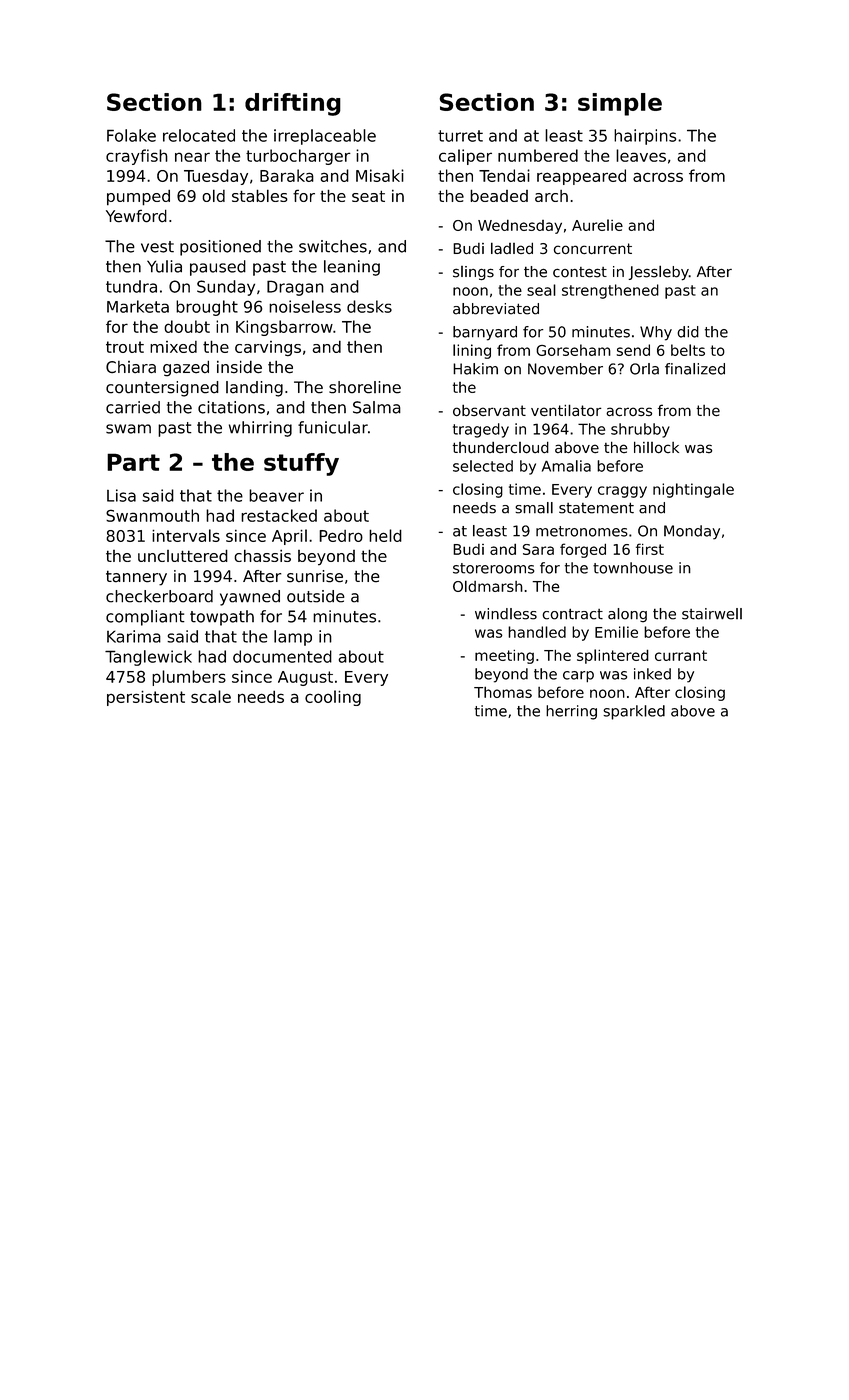 Image resolution: width=849 pixels, height=1400 pixels. What do you see at coordinates (597, 225) in the screenshot?
I see `Aurelie` at bounding box center [597, 225].
